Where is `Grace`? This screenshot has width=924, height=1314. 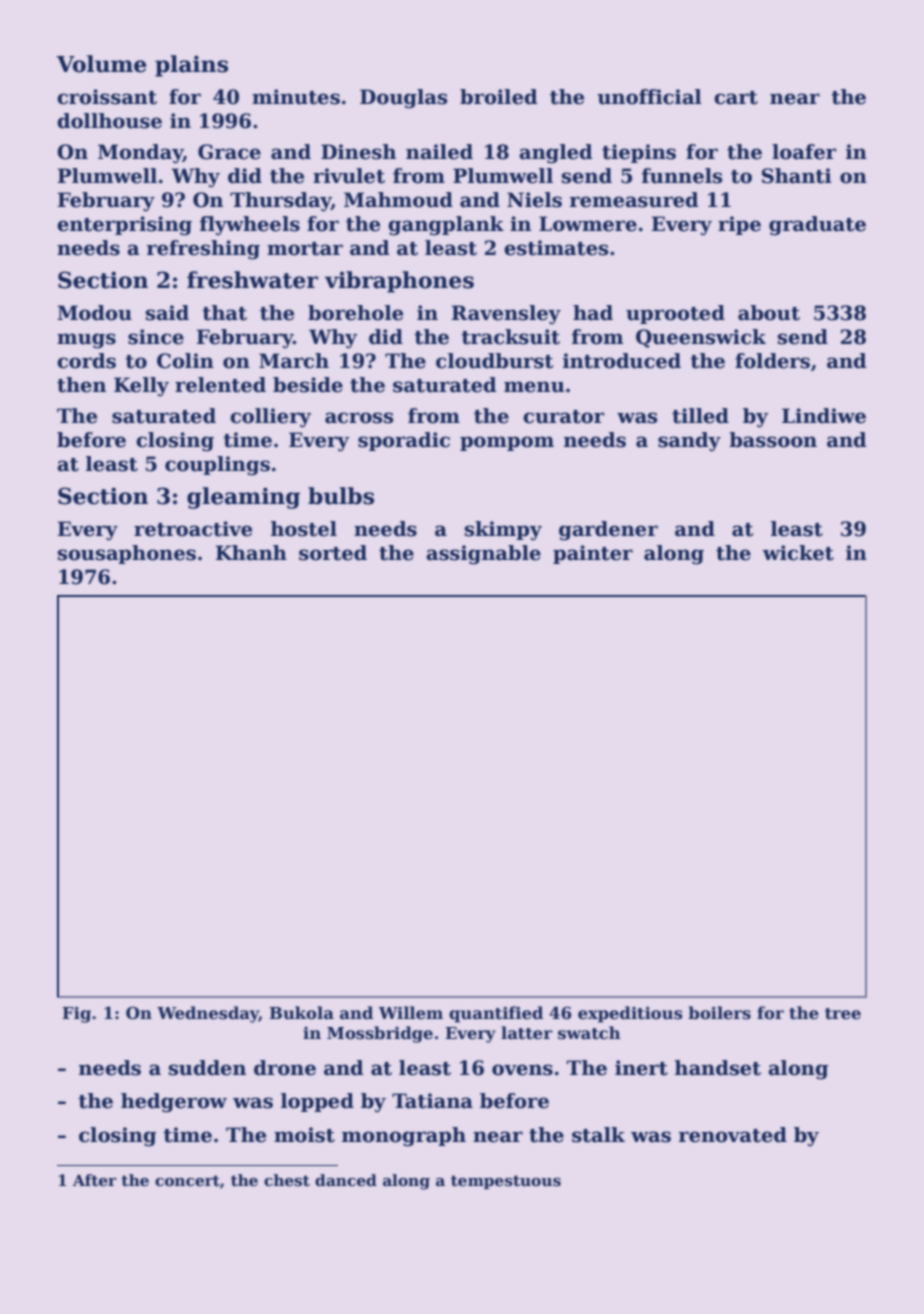 Grace is located at coordinates (229, 152).
